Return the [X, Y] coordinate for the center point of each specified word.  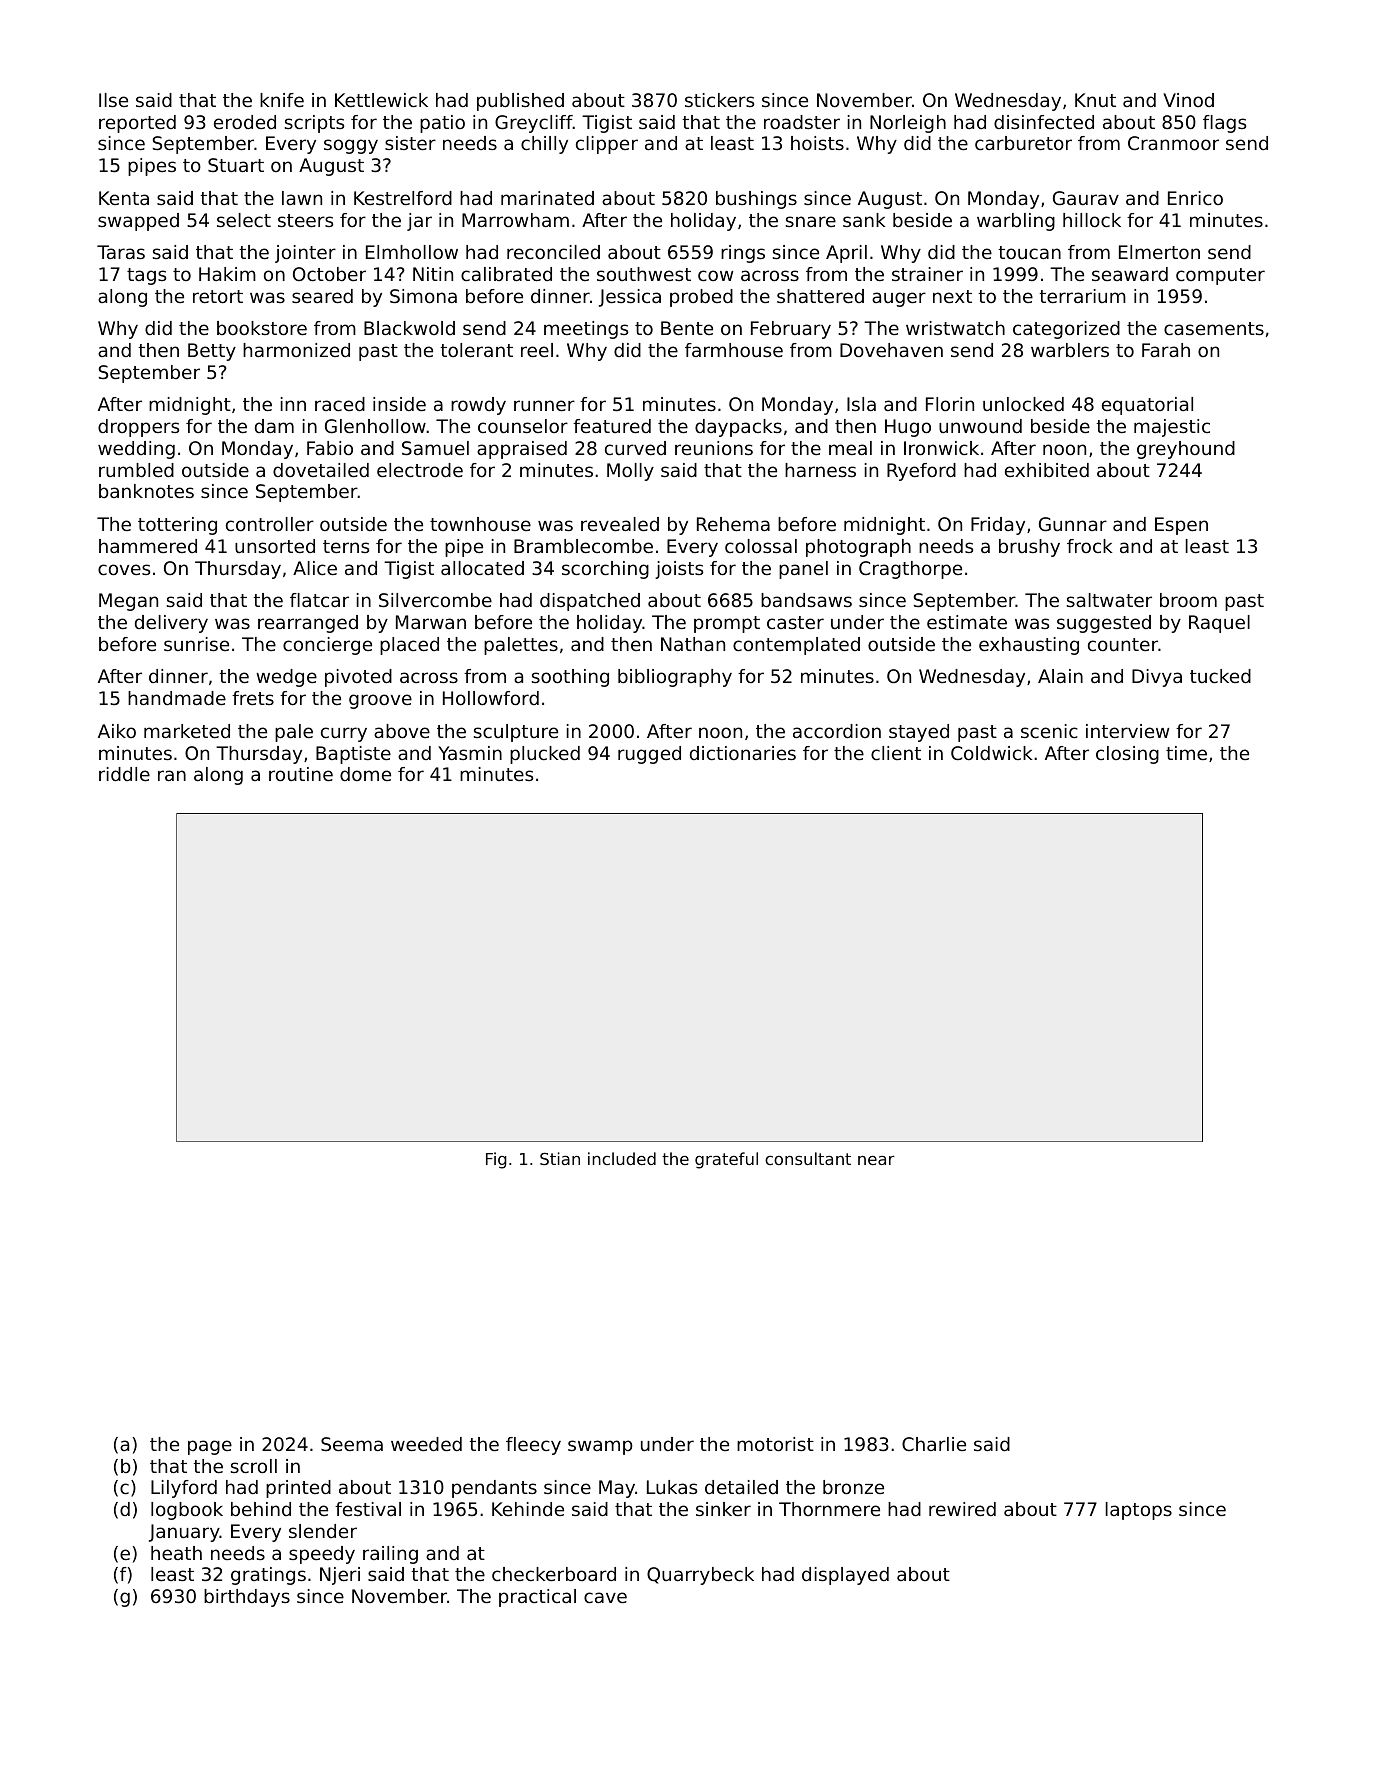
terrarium [1082, 296]
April [846, 254]
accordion [837, 731]
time [1186, 753]
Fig [496, 1160]
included [622, 1158]
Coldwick [991, 753]
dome [365, 774]
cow [715, 275]
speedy [322, 1555]
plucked [545, 755]
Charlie [934, 1444]
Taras [121, 252]
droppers [138, 428]
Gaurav [1086, 198]
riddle [124, 774]
